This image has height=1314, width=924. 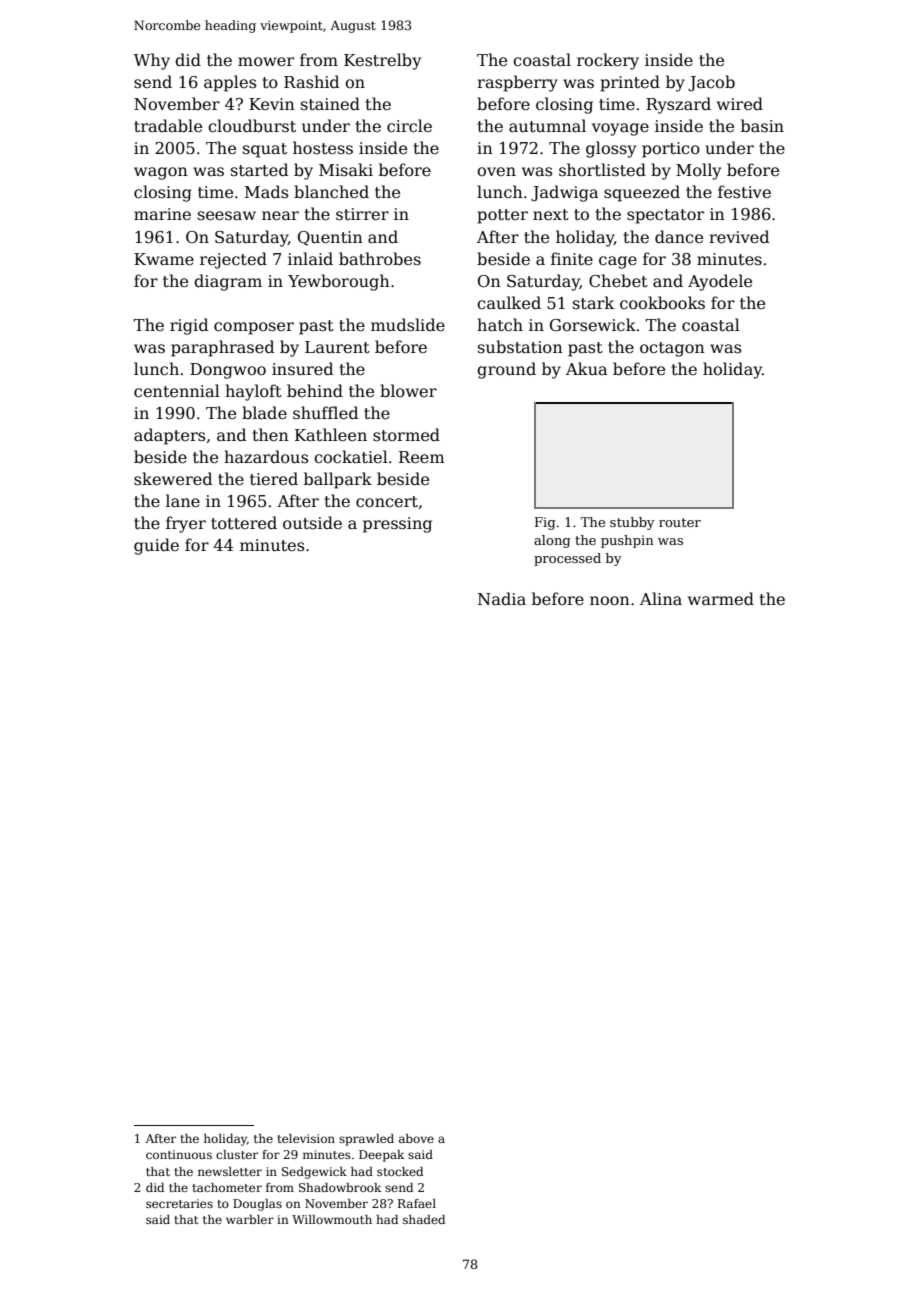 What do you see at coordinates (151, 61) in the image?
I see `Why` at bounding box center [151, 61].
